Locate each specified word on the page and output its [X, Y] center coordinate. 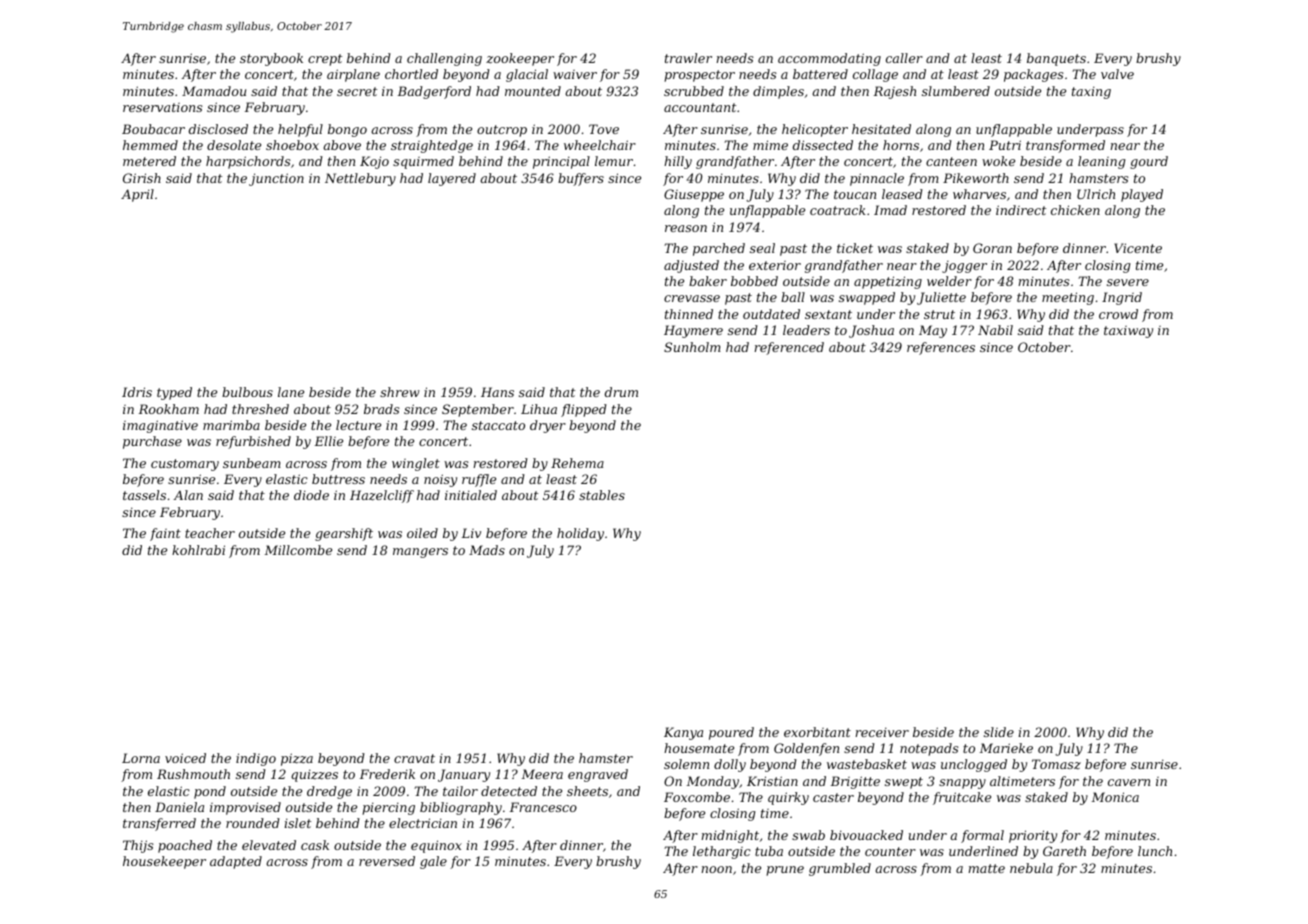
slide [999, 732]
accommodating [829, 59]
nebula [1031, 868]
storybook [271, 59]
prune [785, 871]
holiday [580, 534]
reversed [387, 861]
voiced [185, 758]
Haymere [693, 331]
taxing [1091, 93]
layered [452, 179]
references [941, 348]
